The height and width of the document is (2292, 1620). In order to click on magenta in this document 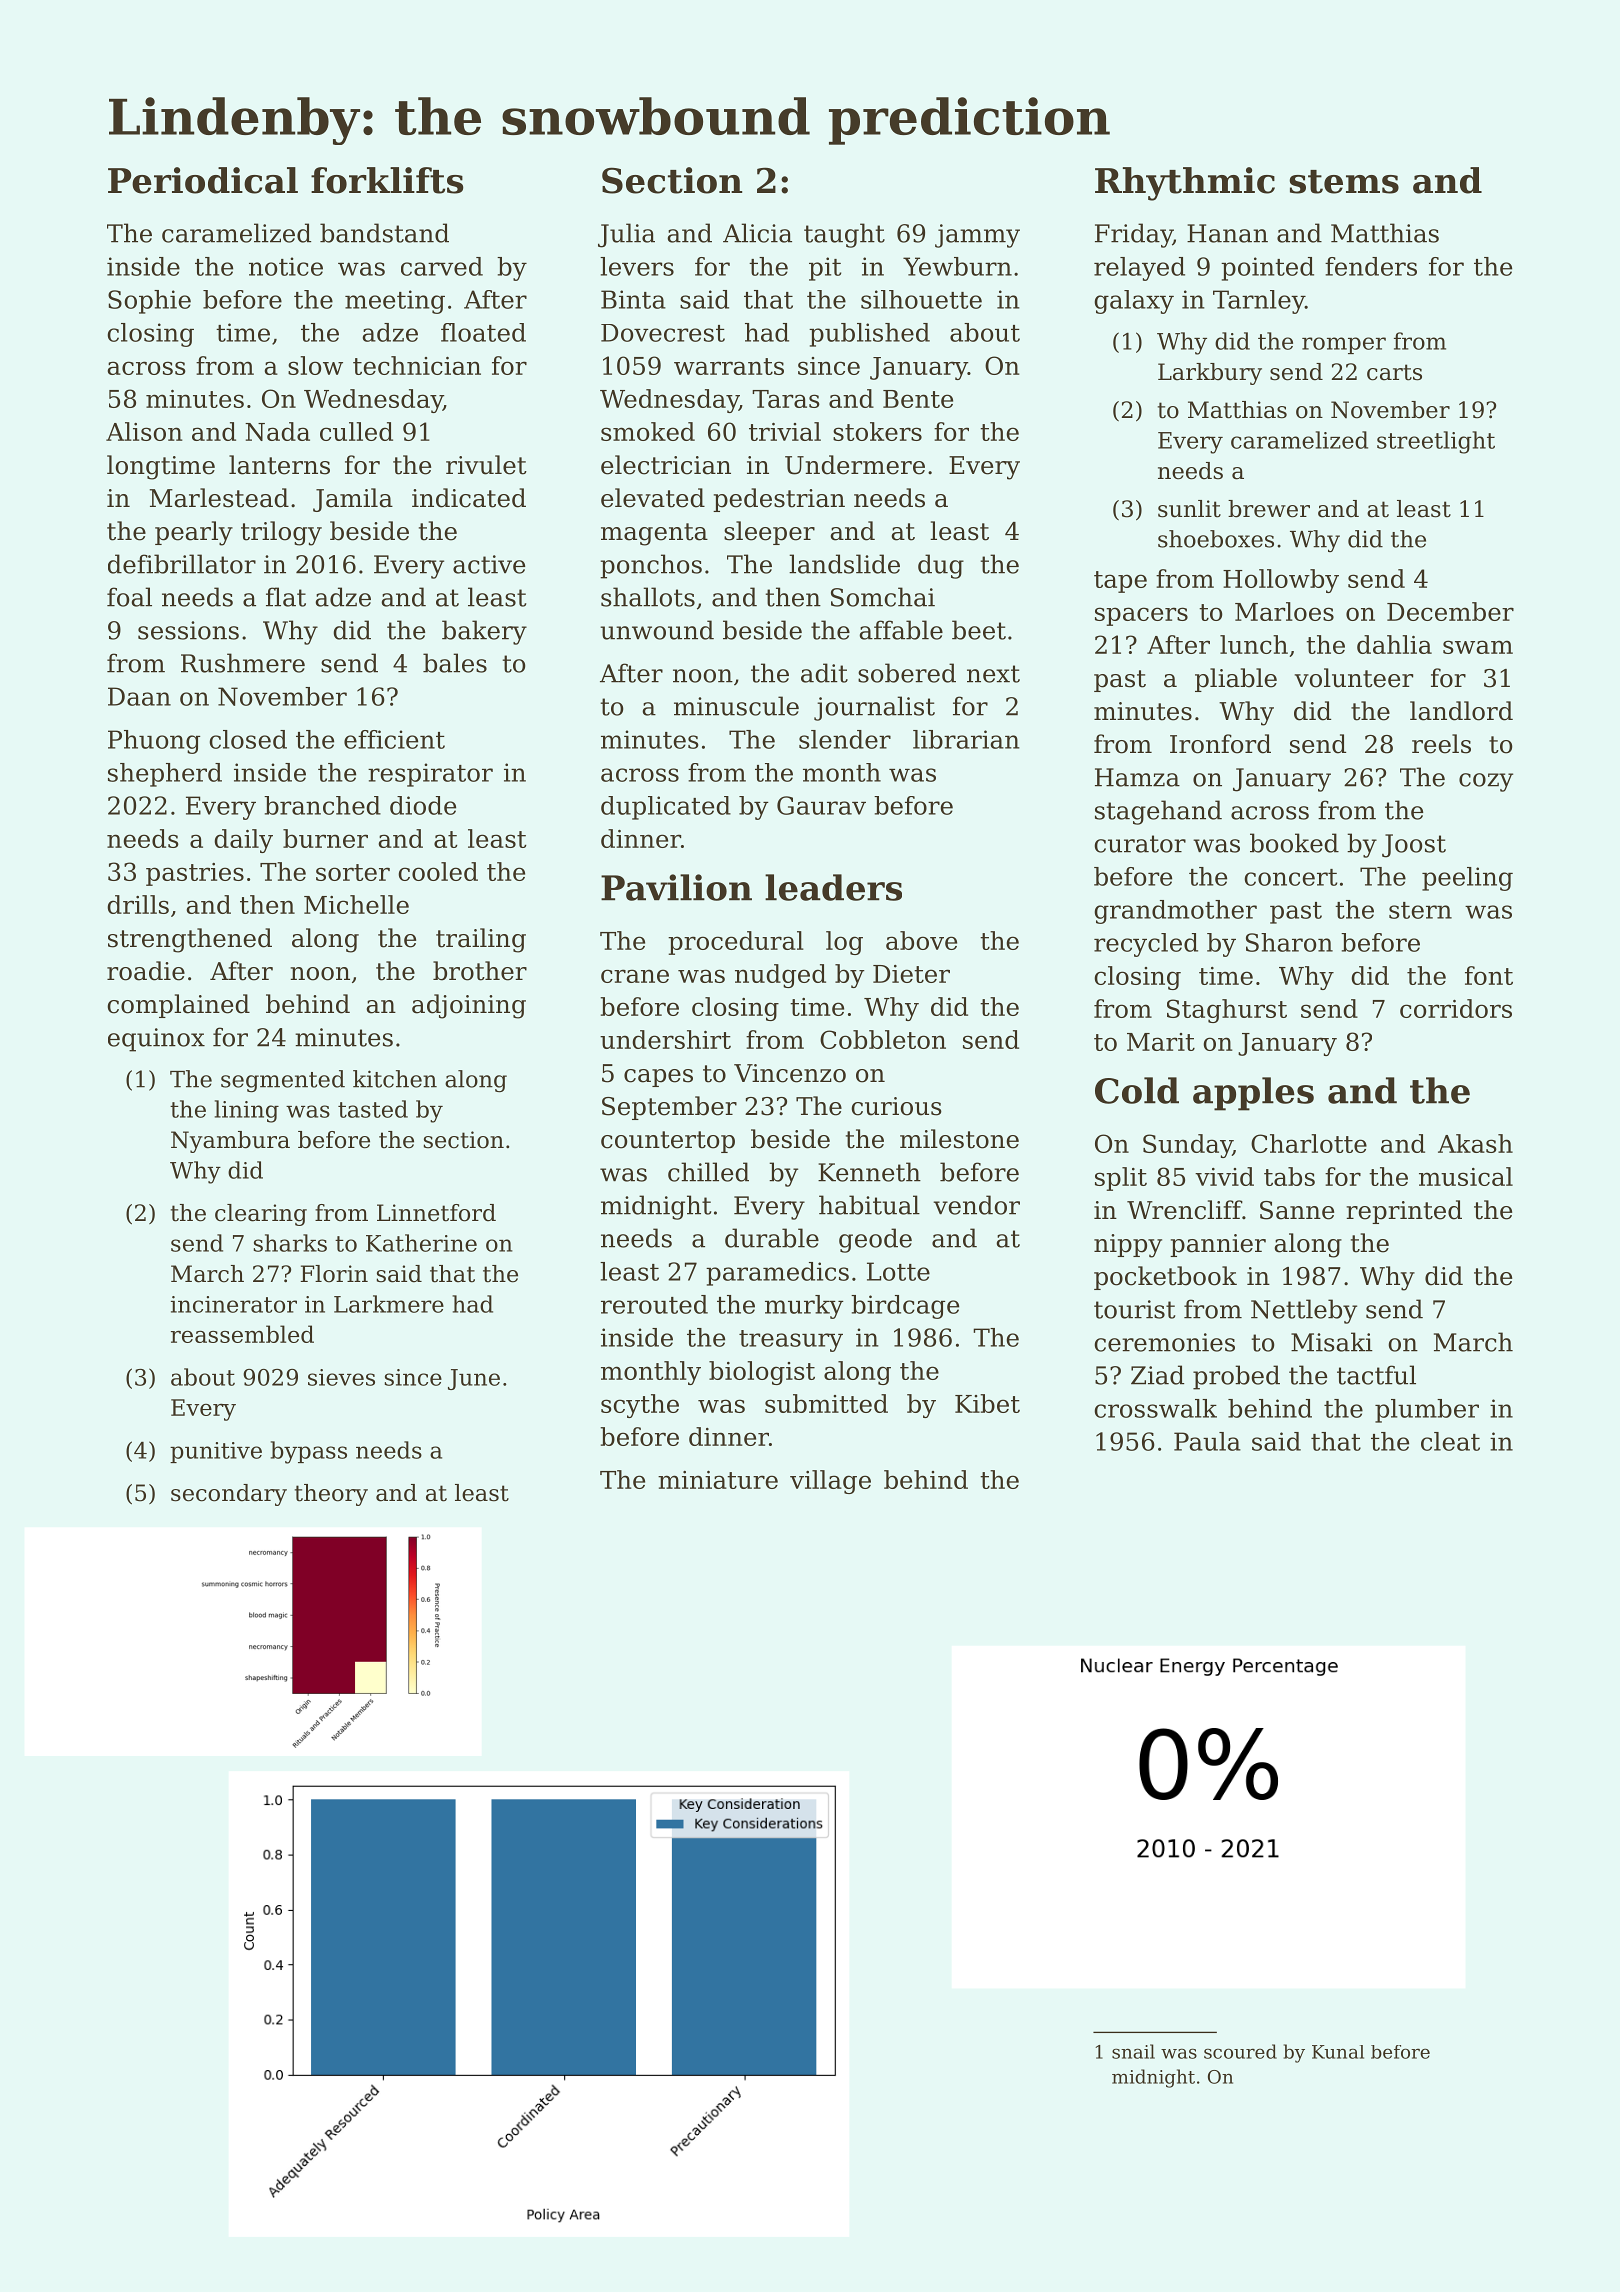, I will do `click(654, 534)`.
